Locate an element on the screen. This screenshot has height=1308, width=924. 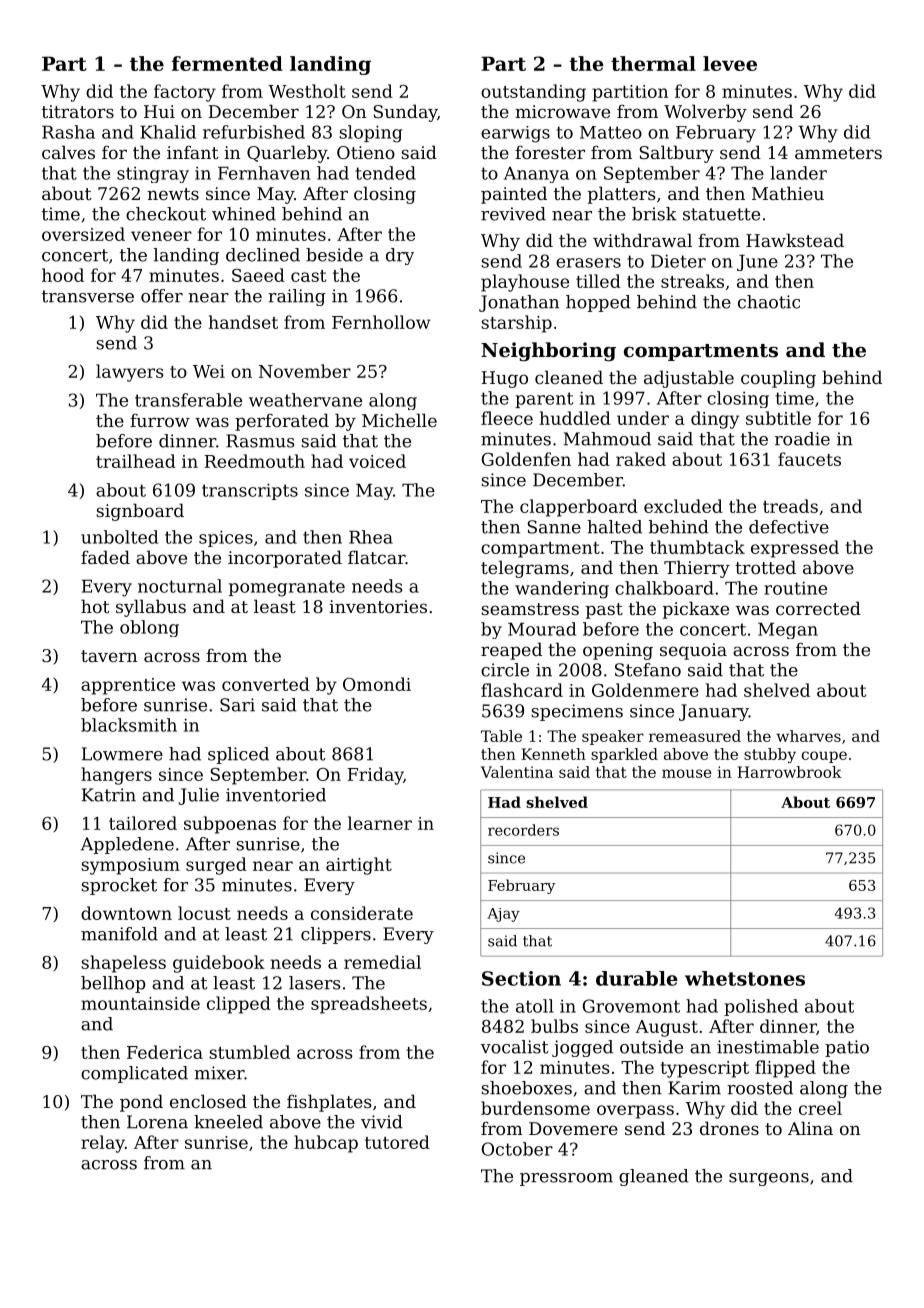
relay is located at coordinates (103, 1144).
